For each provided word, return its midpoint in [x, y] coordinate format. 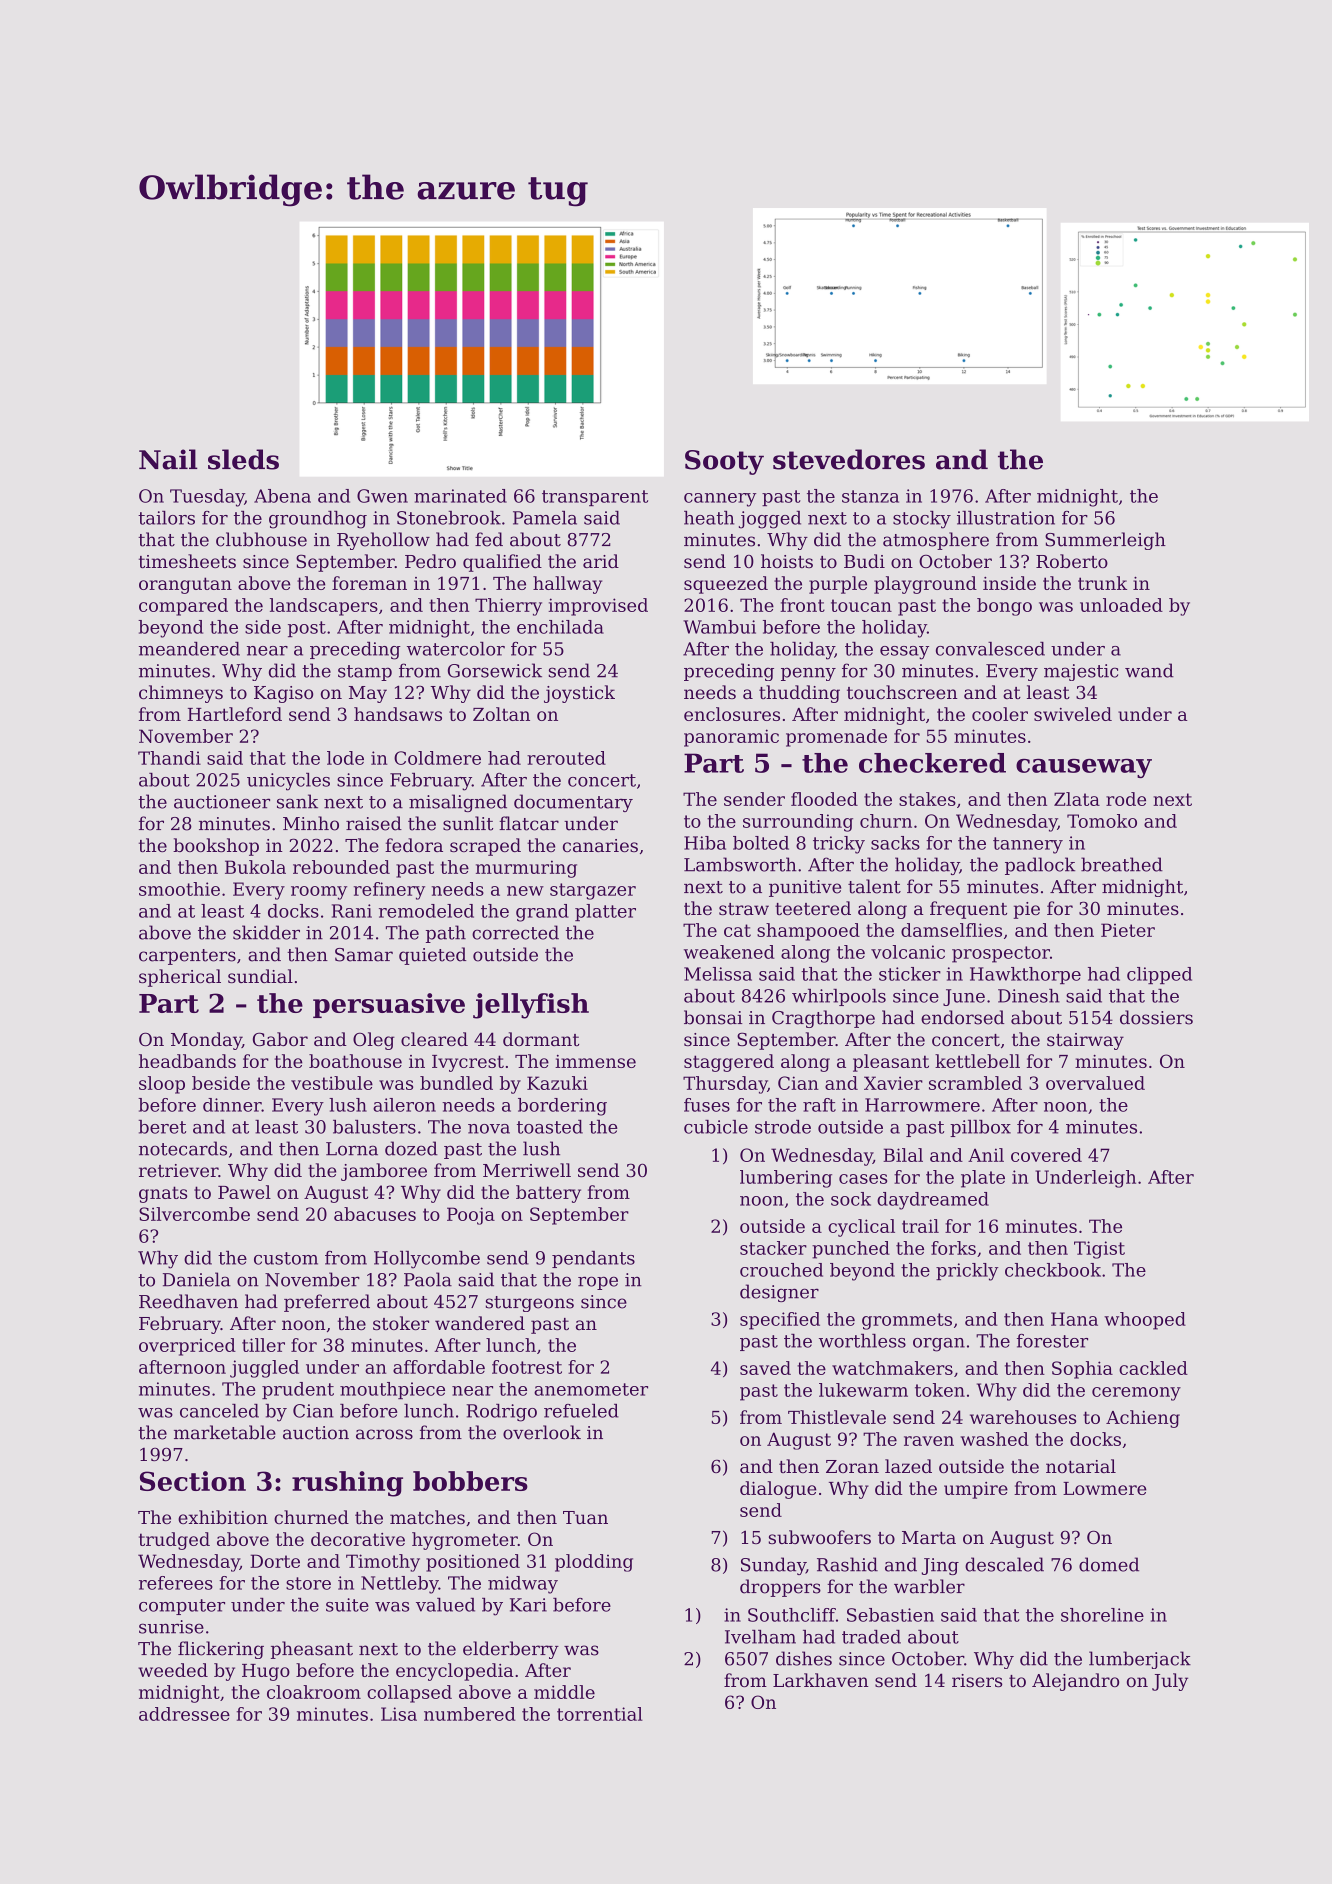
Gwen [382, 496]
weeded [173, 1670]
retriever [178, 1170]
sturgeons [530, 1304]
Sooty [724, 462]
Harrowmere [922, 1105]
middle [564, 1692]
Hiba [705, 843]
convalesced [990, 649]
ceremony [1136, 1394]
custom [286, 1258]
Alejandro [1075, 1682]
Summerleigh [1105, 541]
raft [819, 1105]
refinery [389, 891]
